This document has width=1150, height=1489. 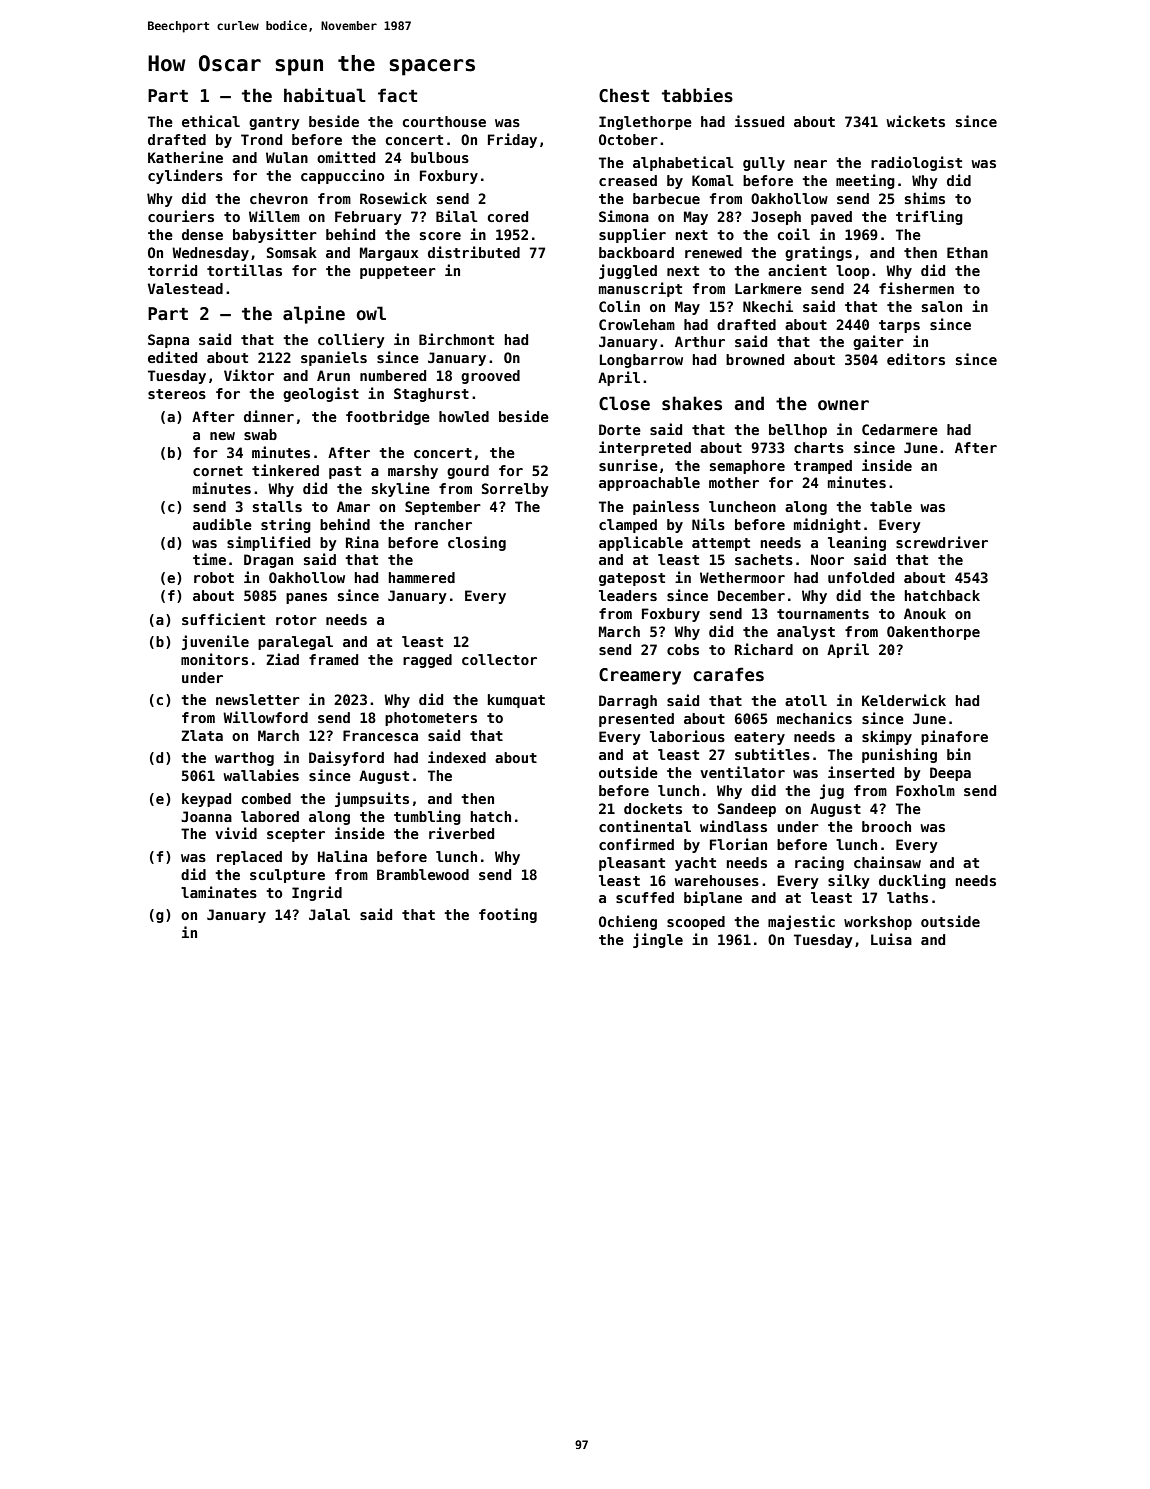 I want to click on babysitter, so click(x=275, y=235).
